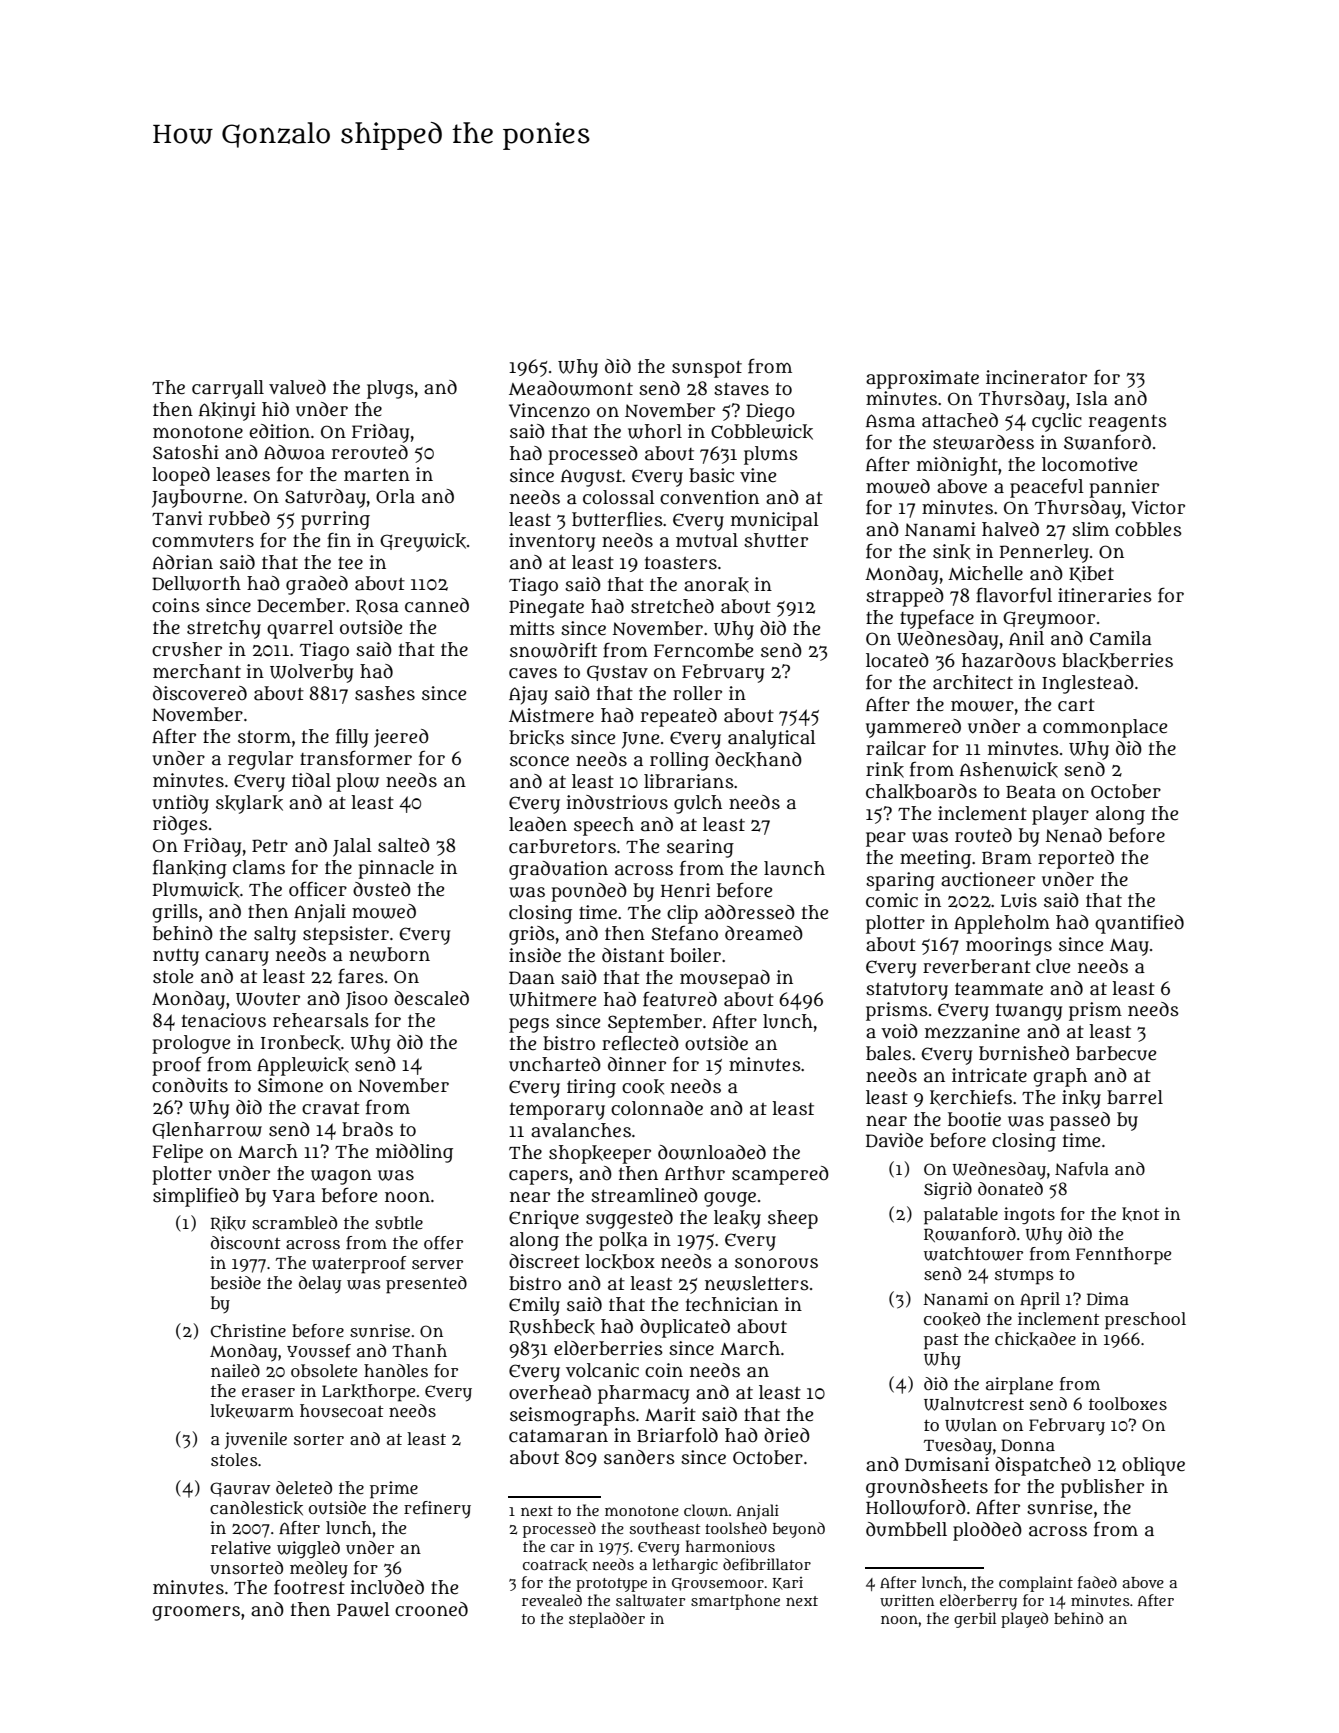  I want to click on plugs, so click(390, 389).
